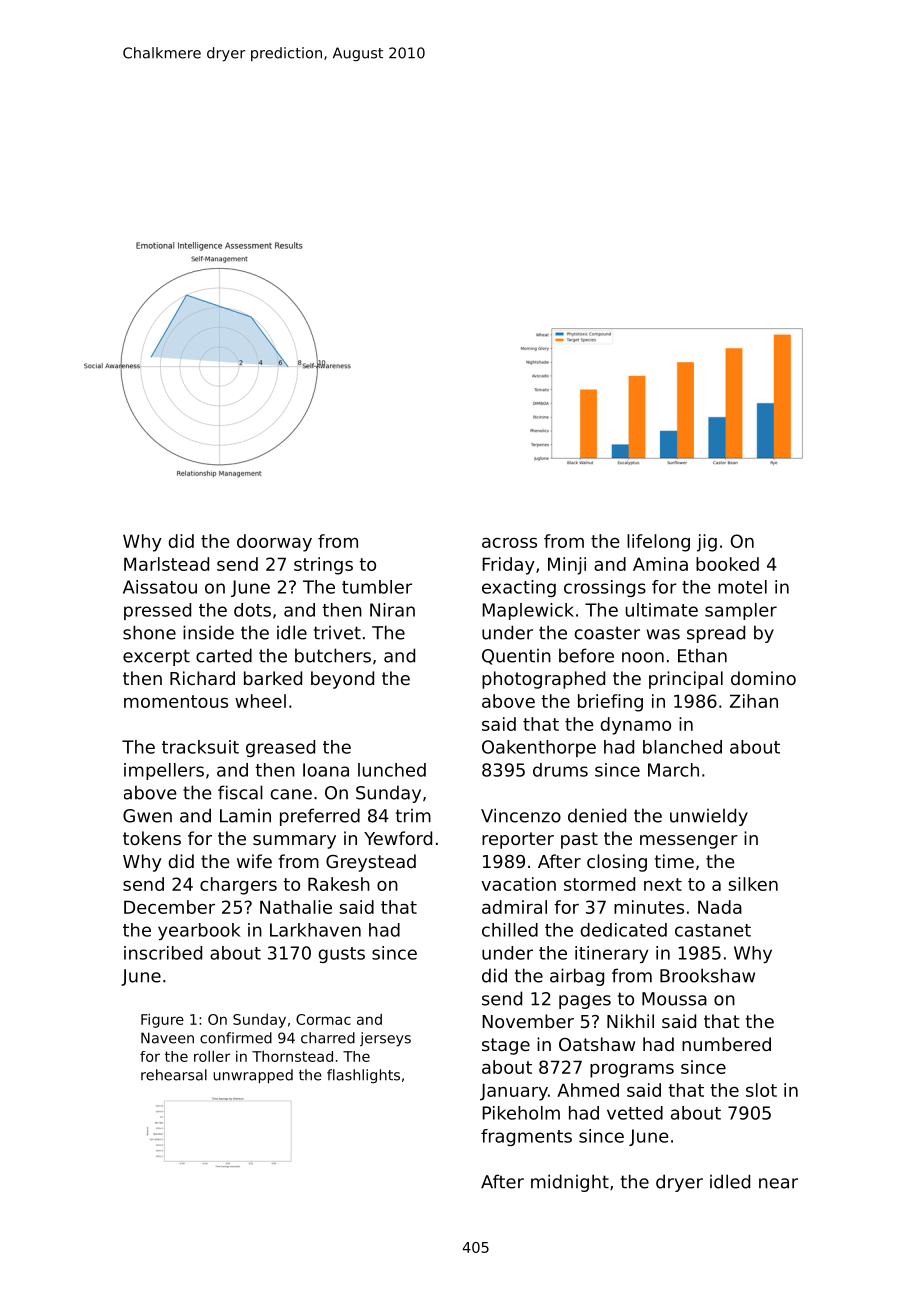 The height and width of the screenshot is (1308, 924). What do you see at coordinates (377, 587) in the screenshot?
I see `tumbler` at bounding box center [377, 587].
